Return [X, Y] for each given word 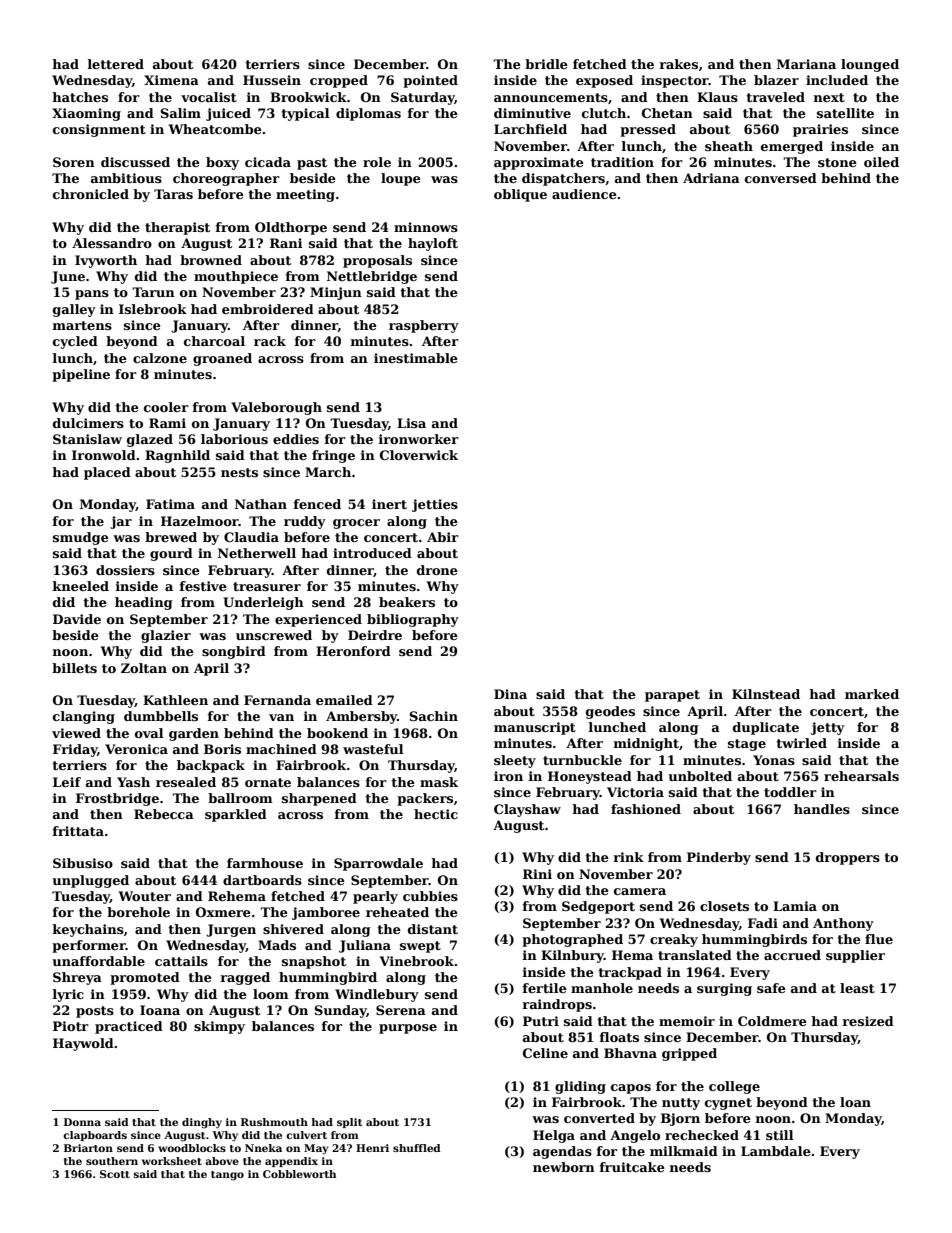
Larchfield [530, 129]
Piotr [71, 1026]
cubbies [430, 896]
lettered [116, 64]
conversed [781, 178]
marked [872, 694]
